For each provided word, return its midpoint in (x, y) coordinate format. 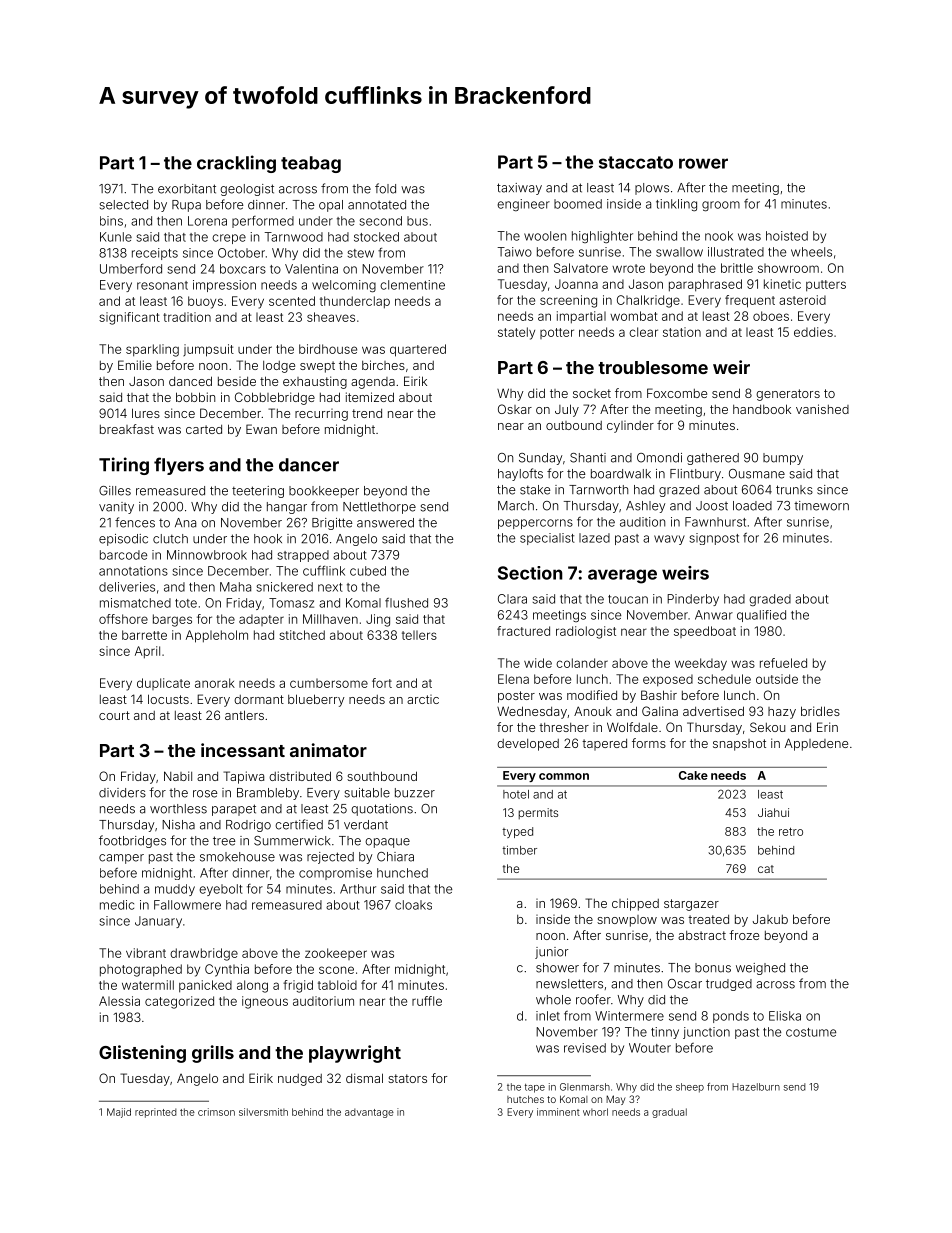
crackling (236, 164)
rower (703, 163)
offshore (123, 619)
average (622, 576)
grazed (679, 491)
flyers (179, 466)
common (564, 776)
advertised (713, 711)
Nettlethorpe (379, 508)
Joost (712, 506)
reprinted (156, 1113)
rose (205, 794)
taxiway (519, 189)
